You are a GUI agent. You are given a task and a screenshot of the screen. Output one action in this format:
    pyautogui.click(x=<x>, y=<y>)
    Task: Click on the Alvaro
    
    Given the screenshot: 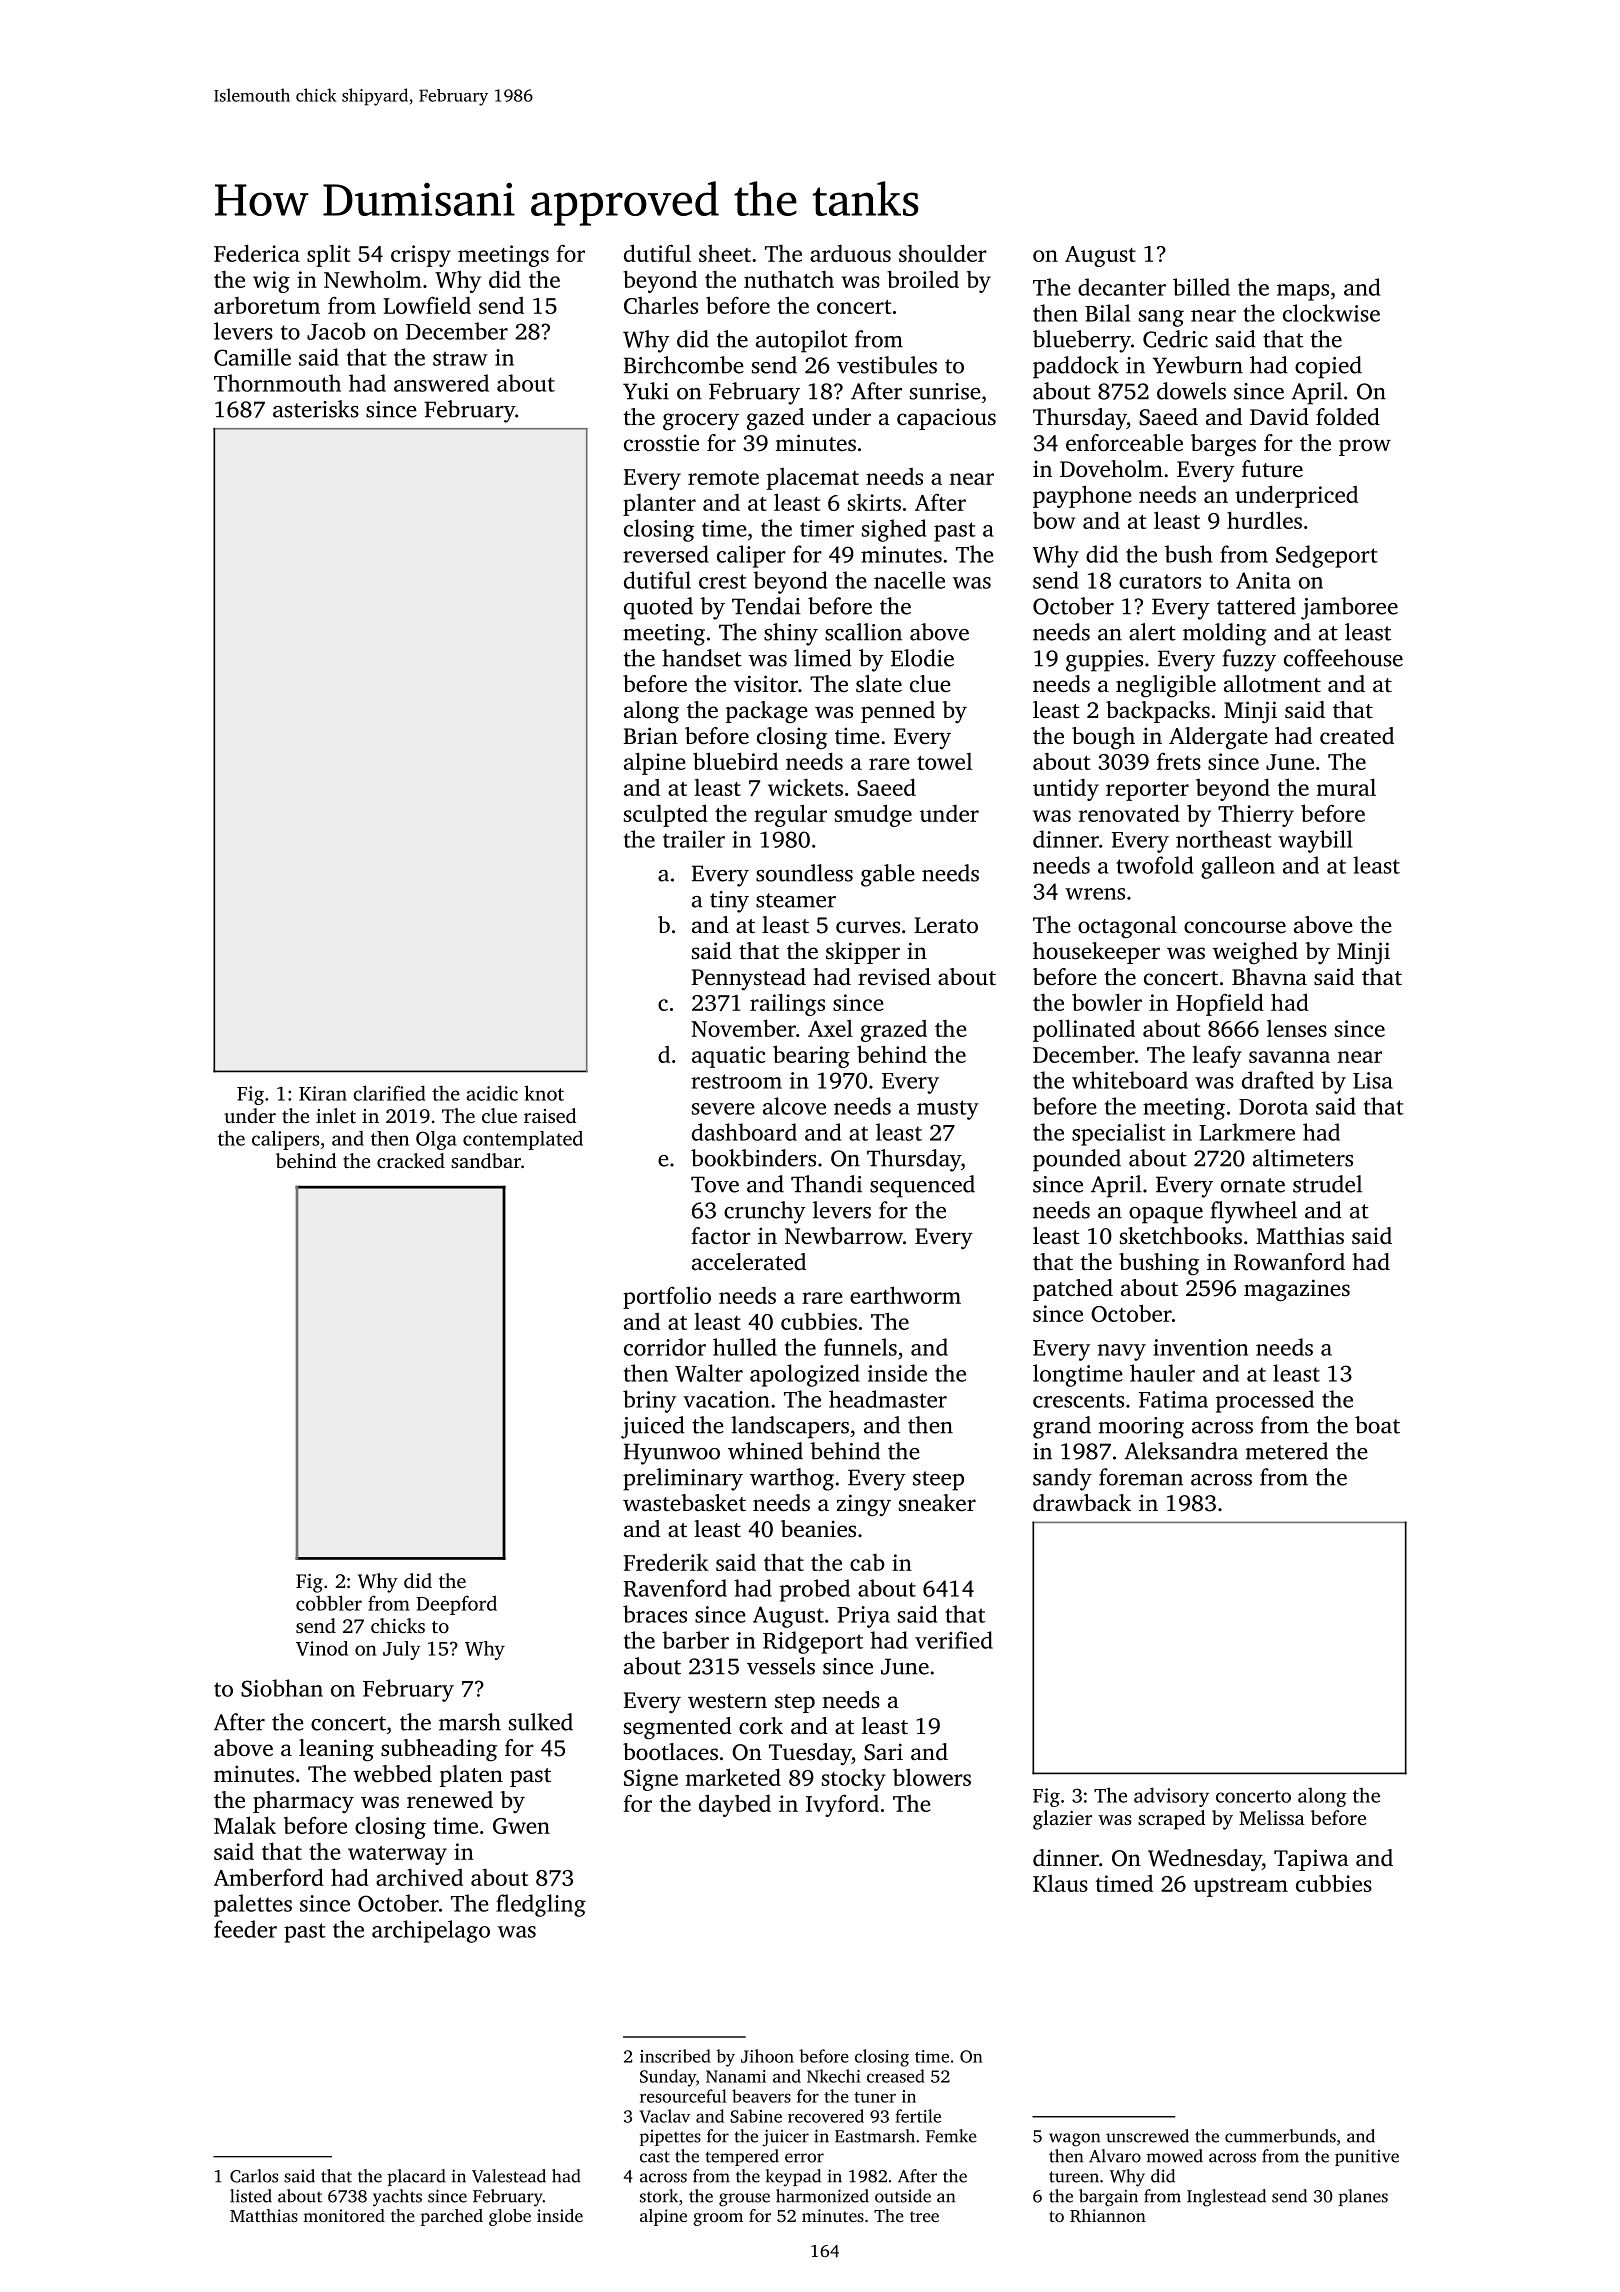 What is the action you would take?
    pyautogui.click(x=1115, y=2156)
